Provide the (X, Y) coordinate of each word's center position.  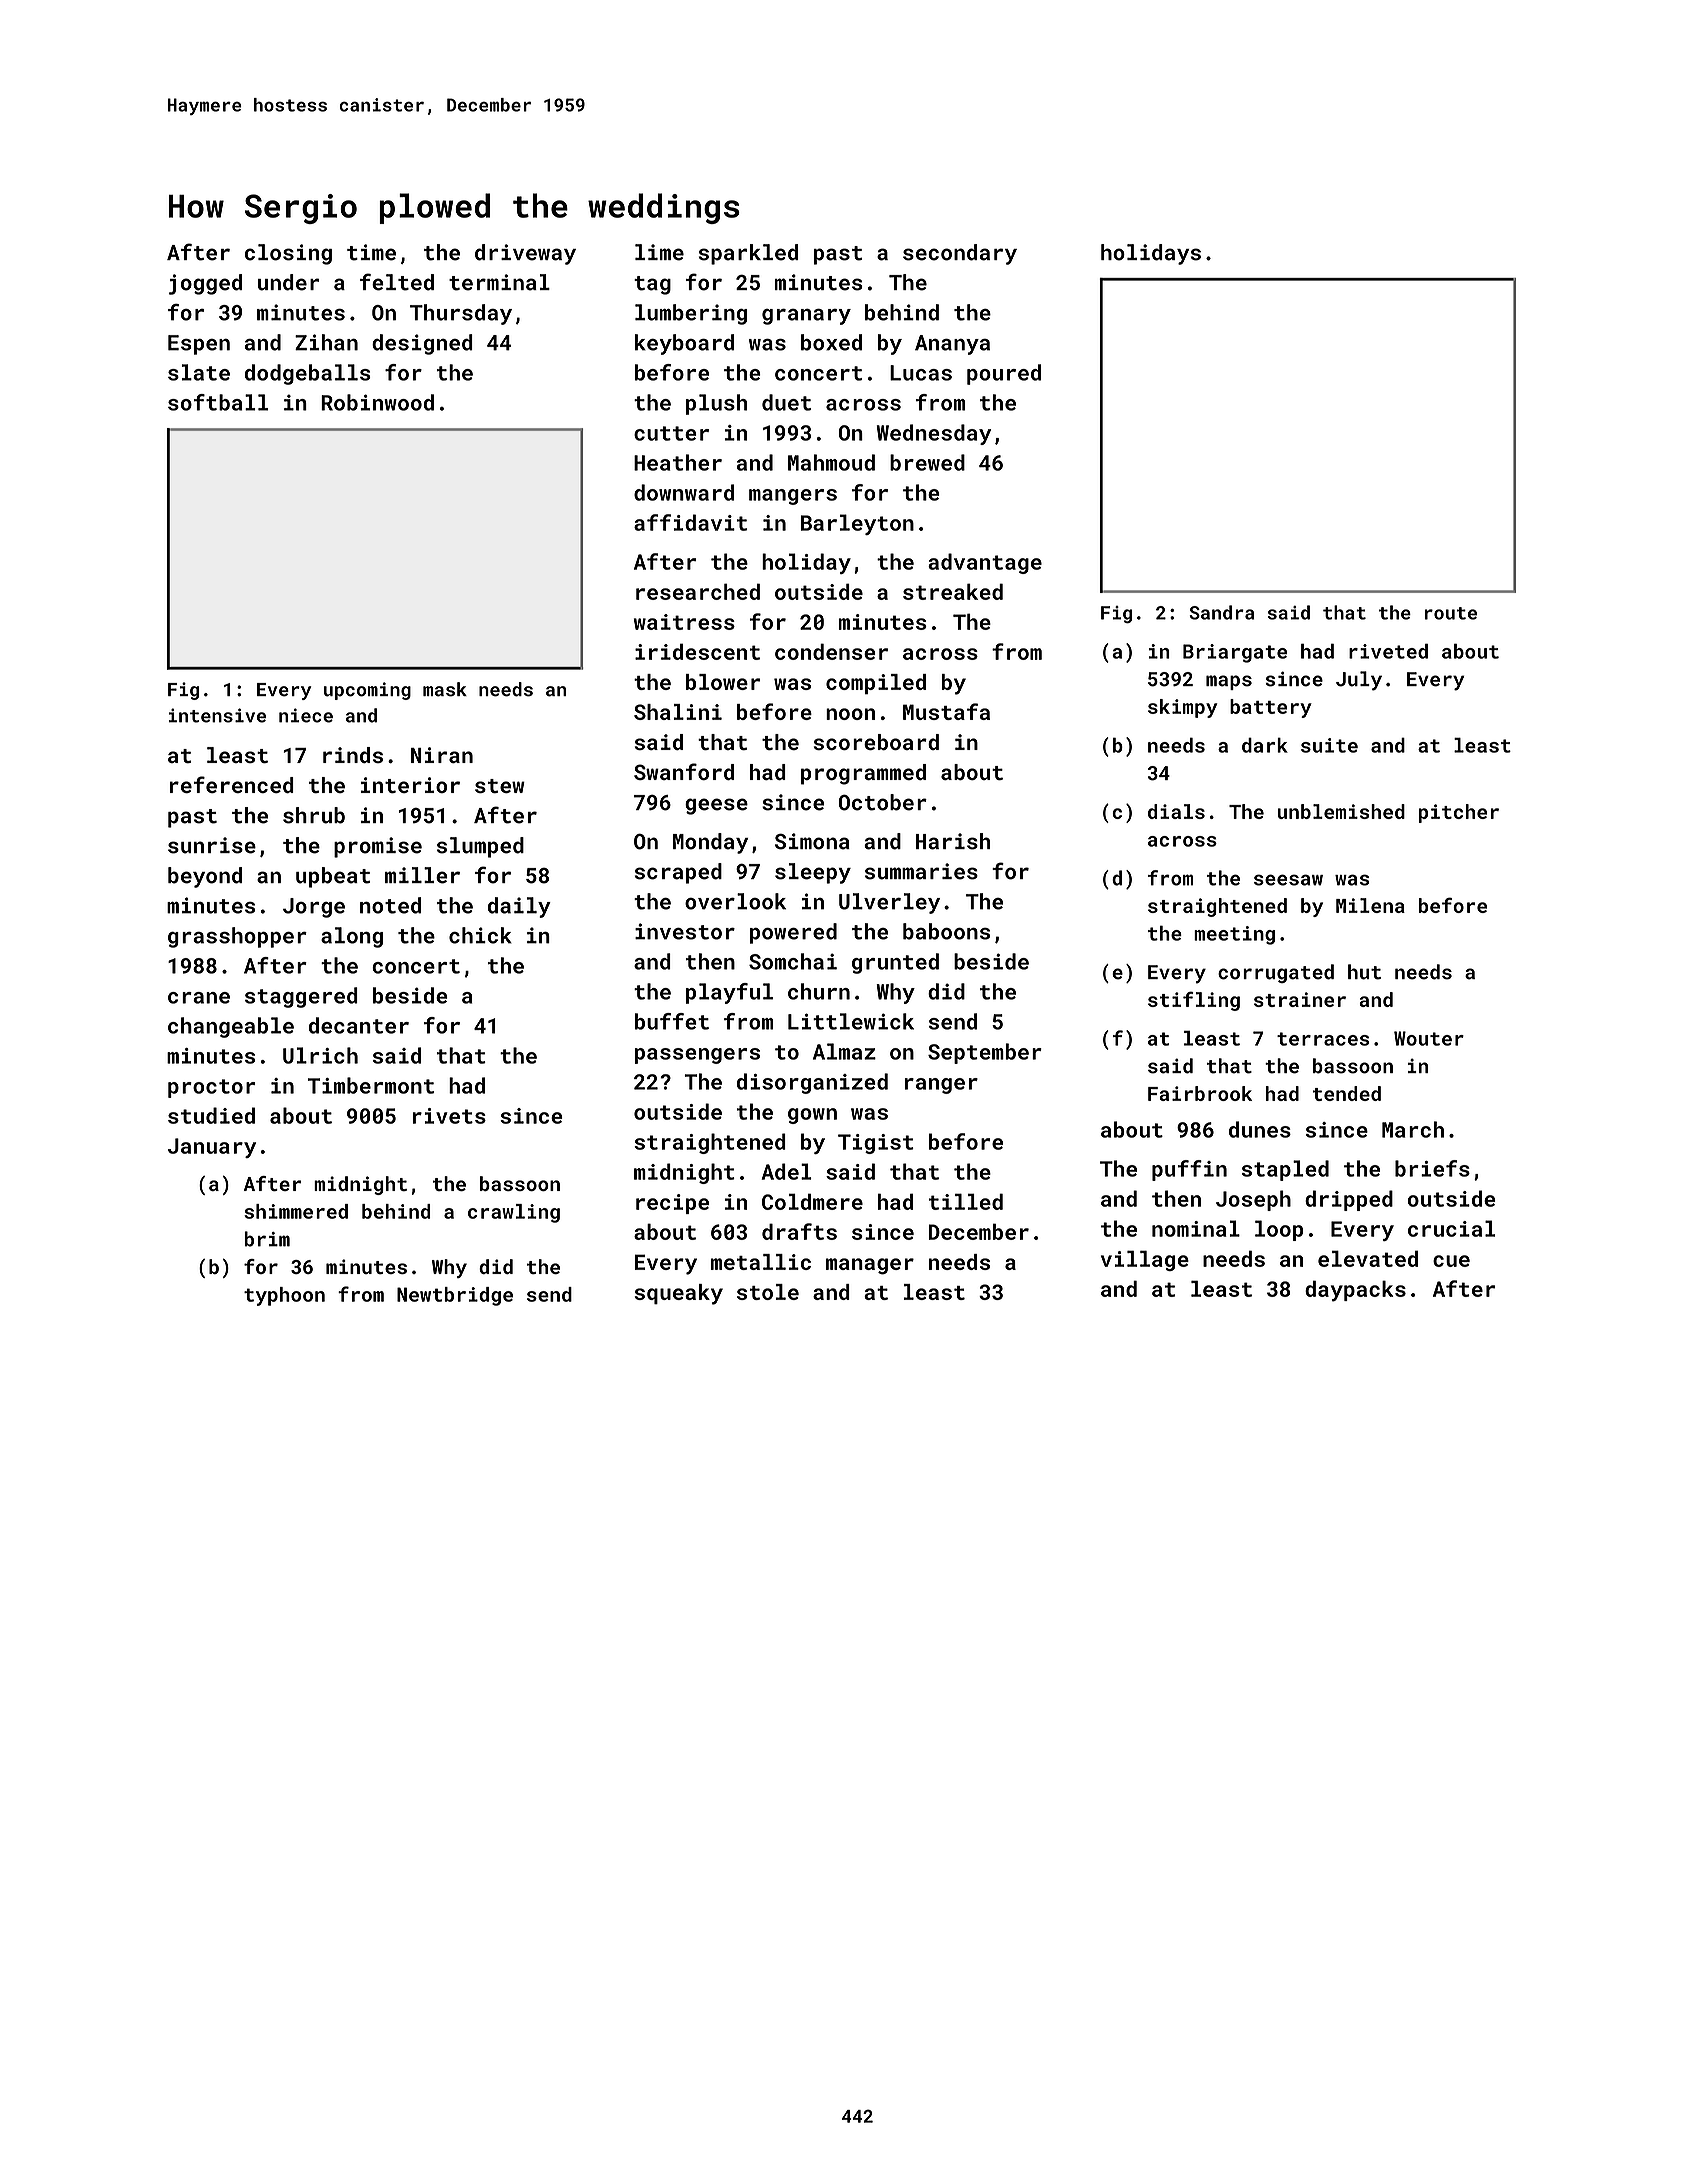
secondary (960, 254)
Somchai (793, 961)
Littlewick (851, 1021)
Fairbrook (1200, 1093)
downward (684, 492)
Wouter (1429, 1038)
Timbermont (371, 1085)
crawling (514, 1213)
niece (306, 715)
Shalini (678, 712)
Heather (678, 462)
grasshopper (237, 937)
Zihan (326, 342)
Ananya (952, 345)
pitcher (1459, 813)
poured (1004, 374)
